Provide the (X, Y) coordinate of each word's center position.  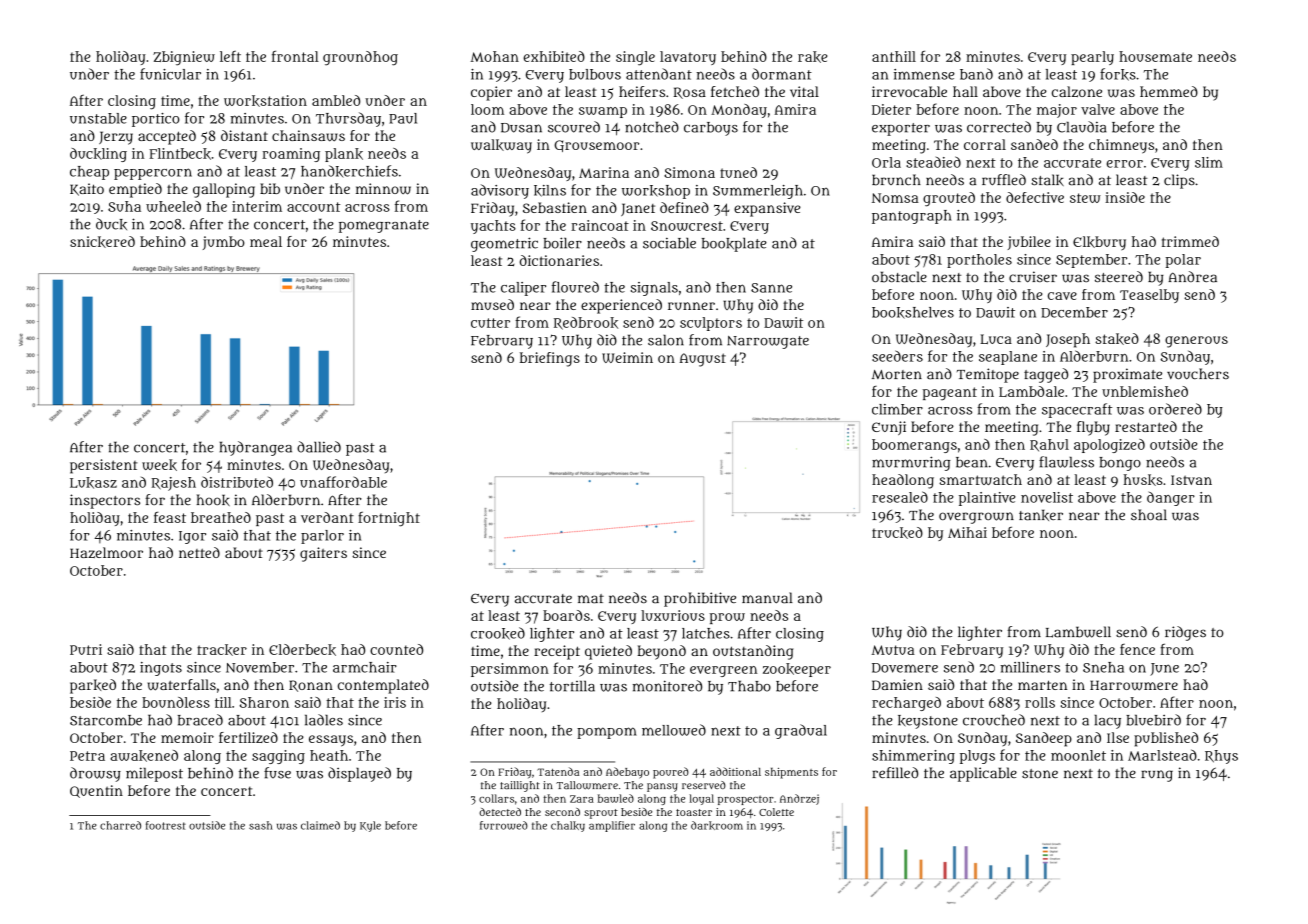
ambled (336, 100)
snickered (102, 242)
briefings (550, 359)
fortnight (389, 519)
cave (1062, 296)
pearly (1092, 58)
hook (213, 500)
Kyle (370, 826)
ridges (1185, 633)
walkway (501, 146)
